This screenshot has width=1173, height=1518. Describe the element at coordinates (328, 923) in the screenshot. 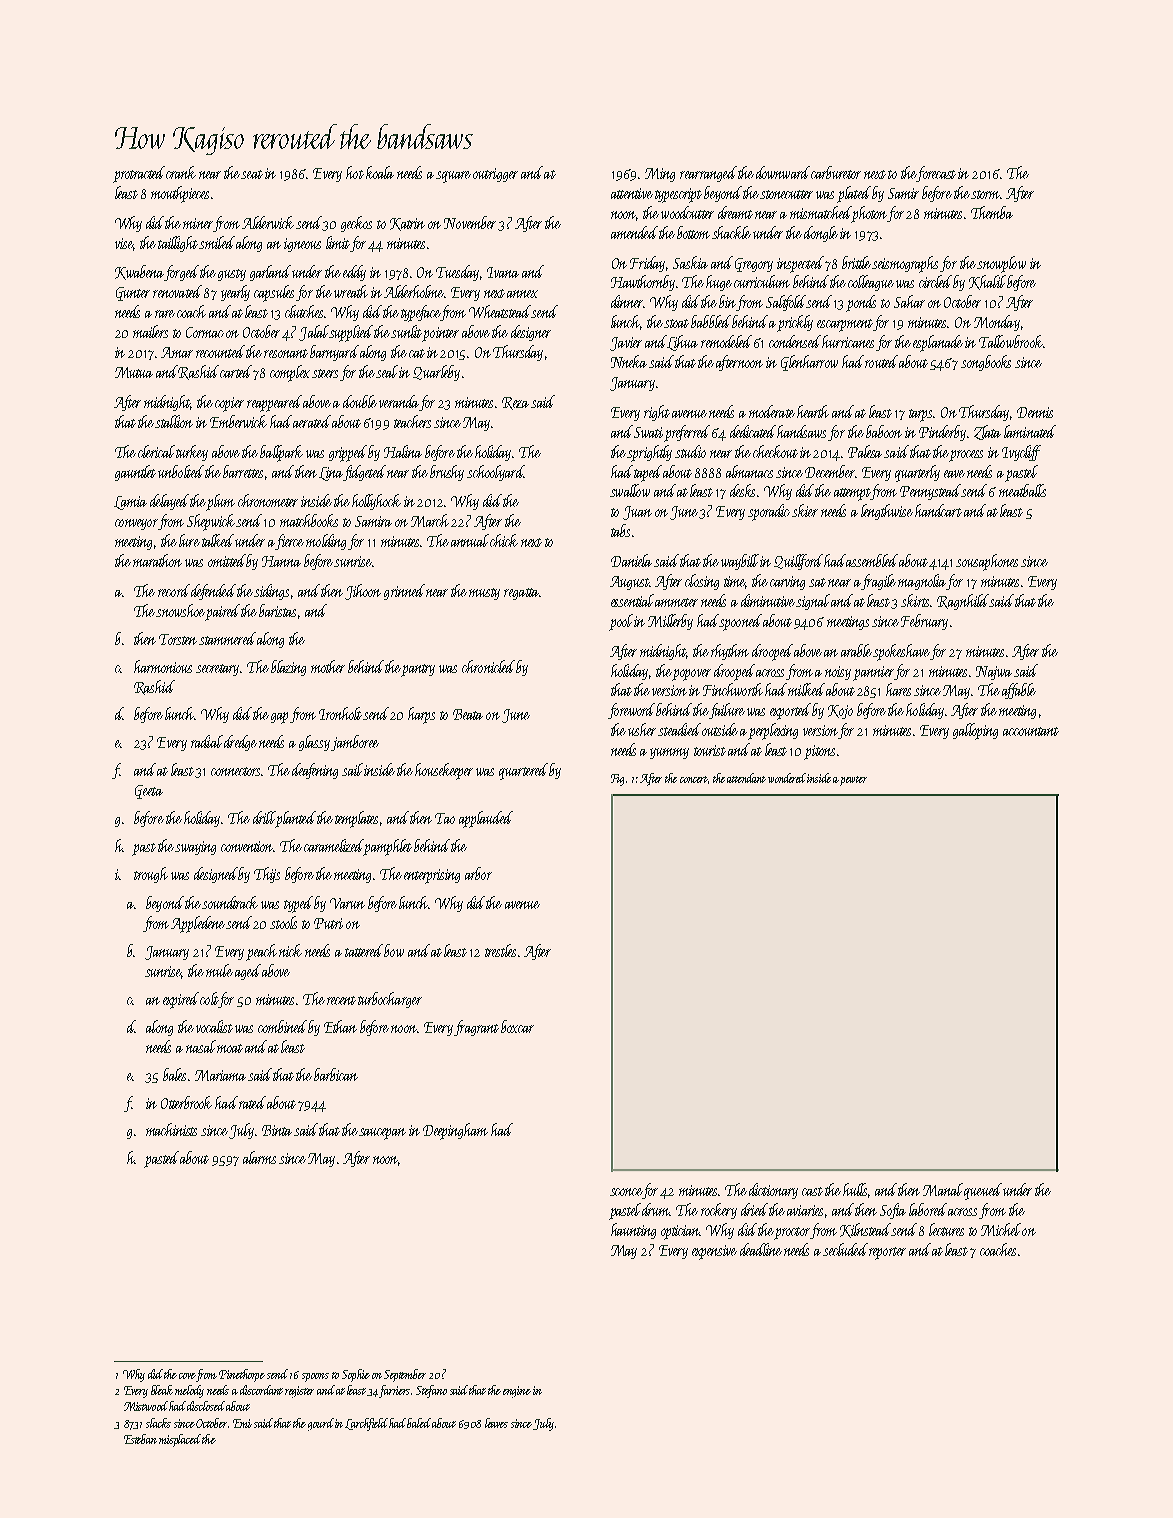

I see `Putri` at that location.
